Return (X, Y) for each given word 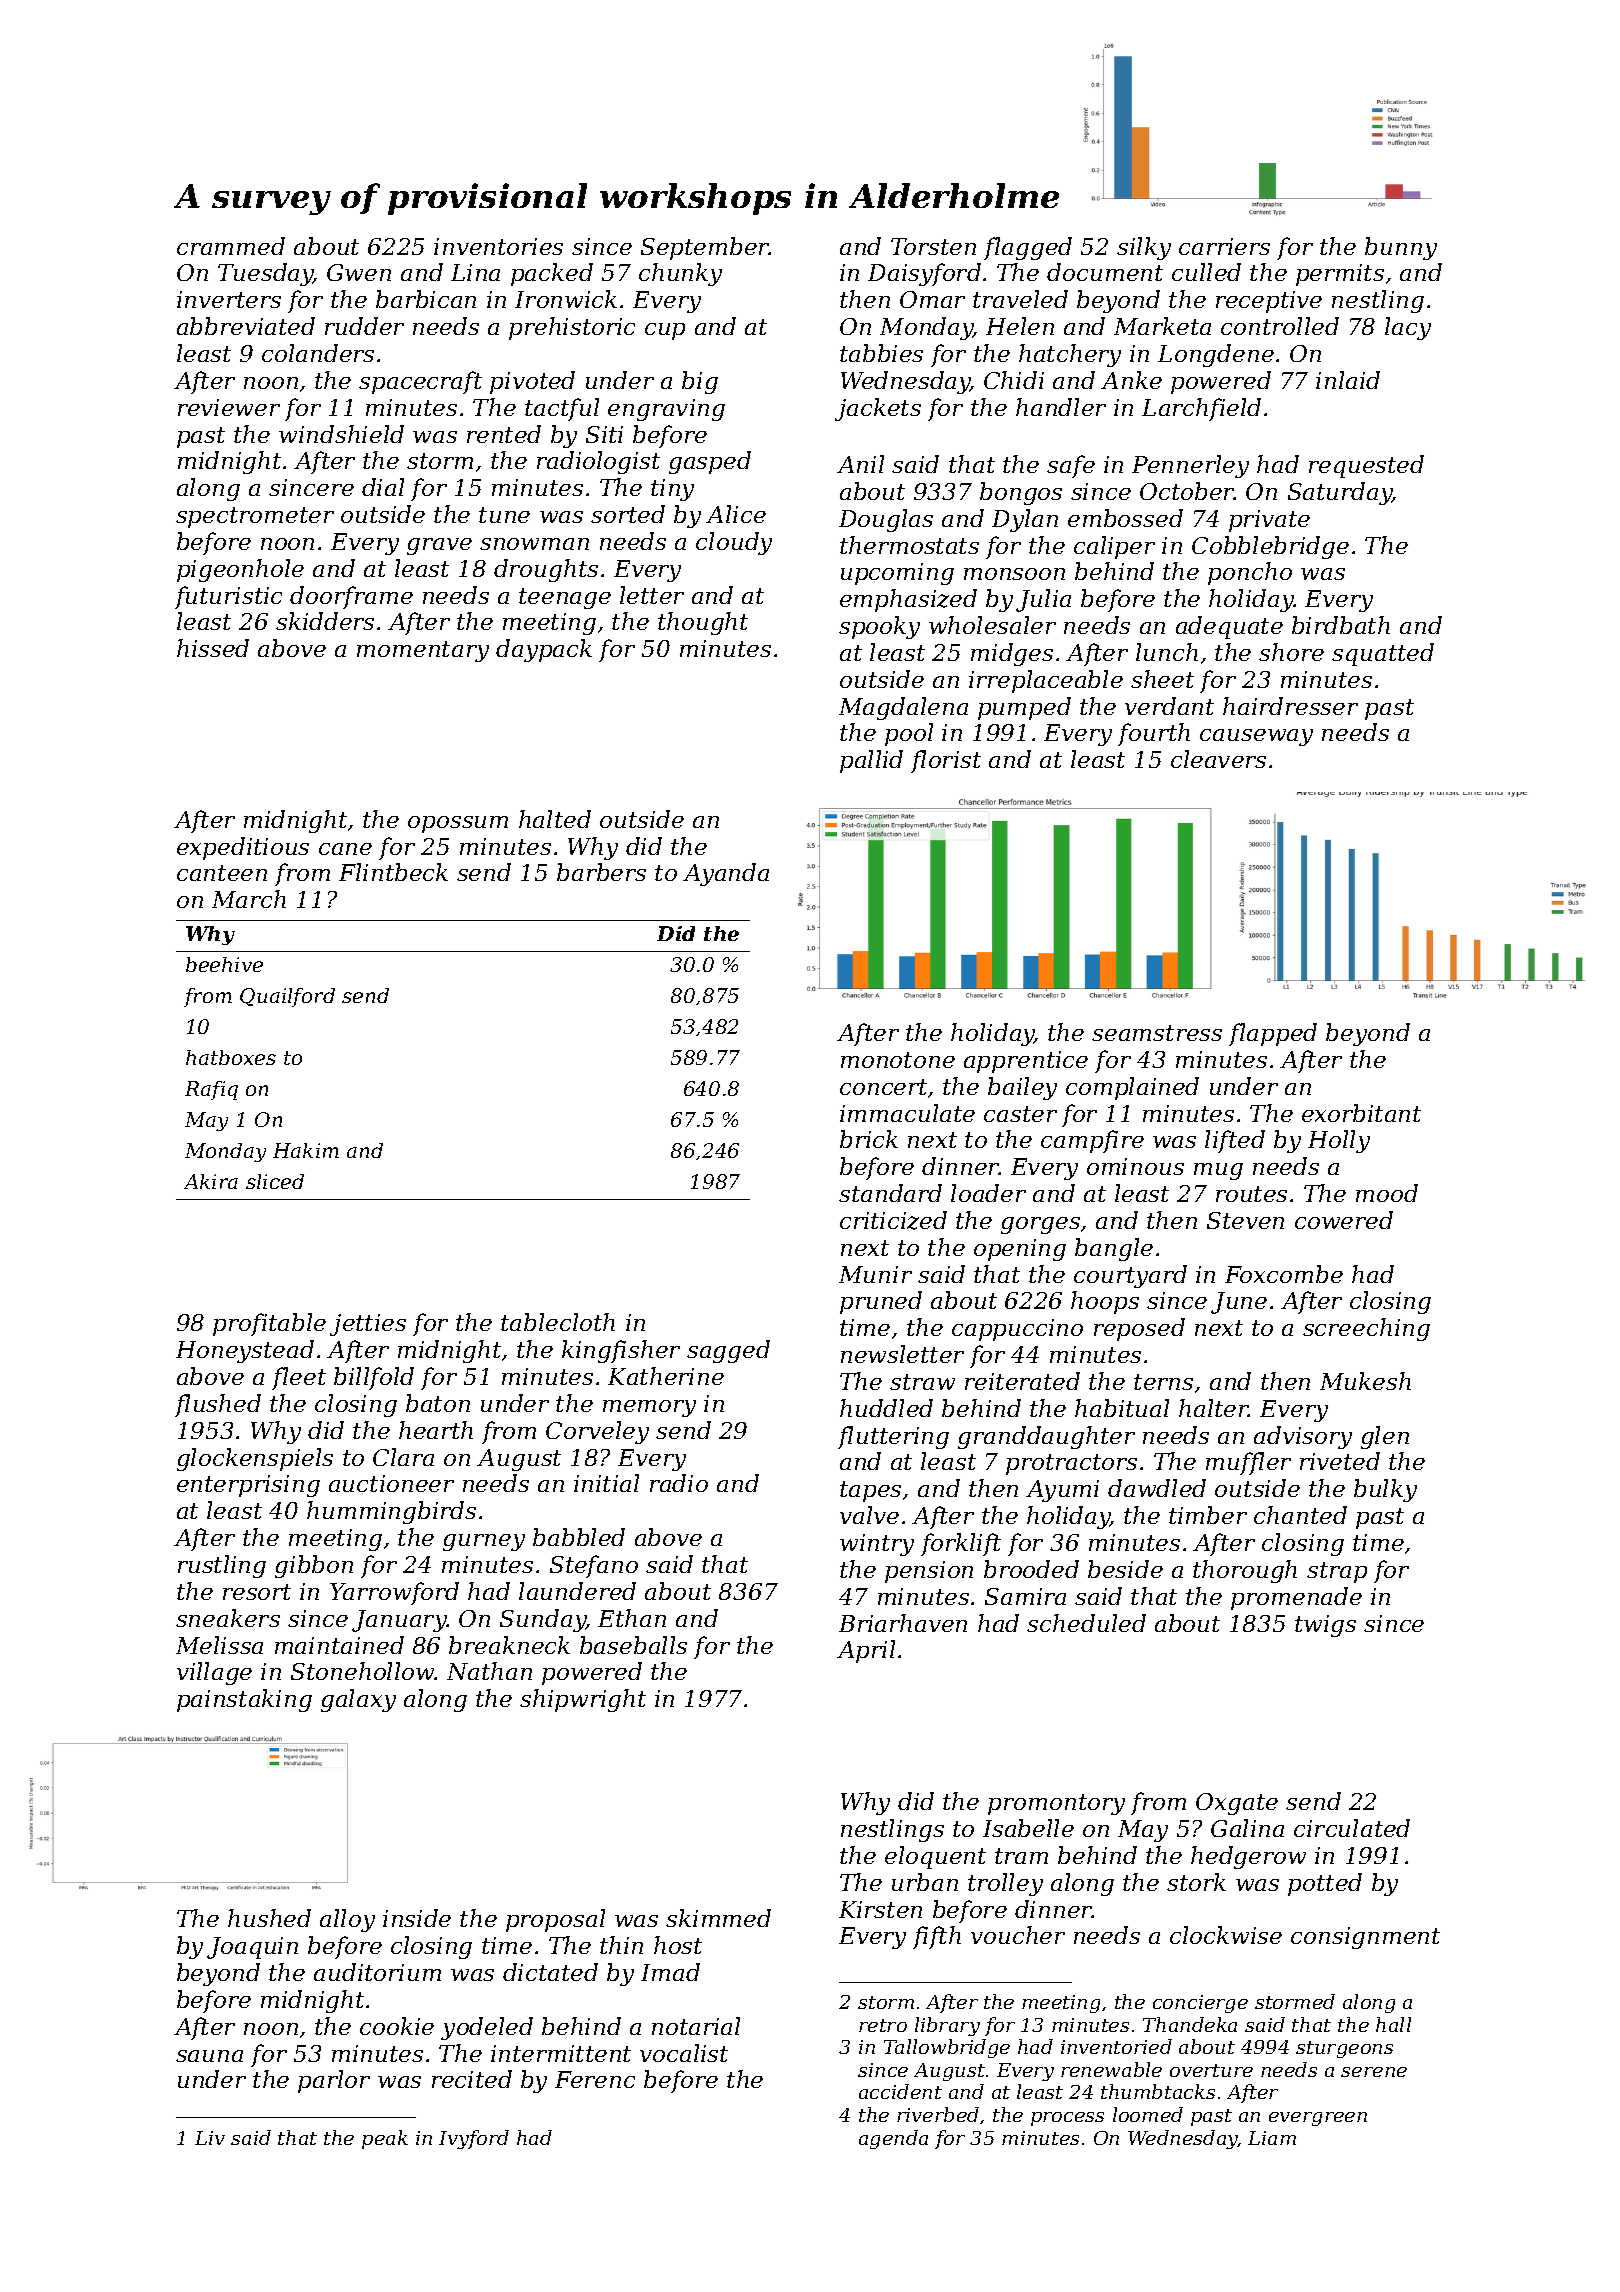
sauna (209, 2056)
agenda (893, 2139)
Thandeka (1190, 2024)
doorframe (351, 597)
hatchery (1070, 355)
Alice (736, 514)
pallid (871, 761)
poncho (1250, 573)
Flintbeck (393, 872)
